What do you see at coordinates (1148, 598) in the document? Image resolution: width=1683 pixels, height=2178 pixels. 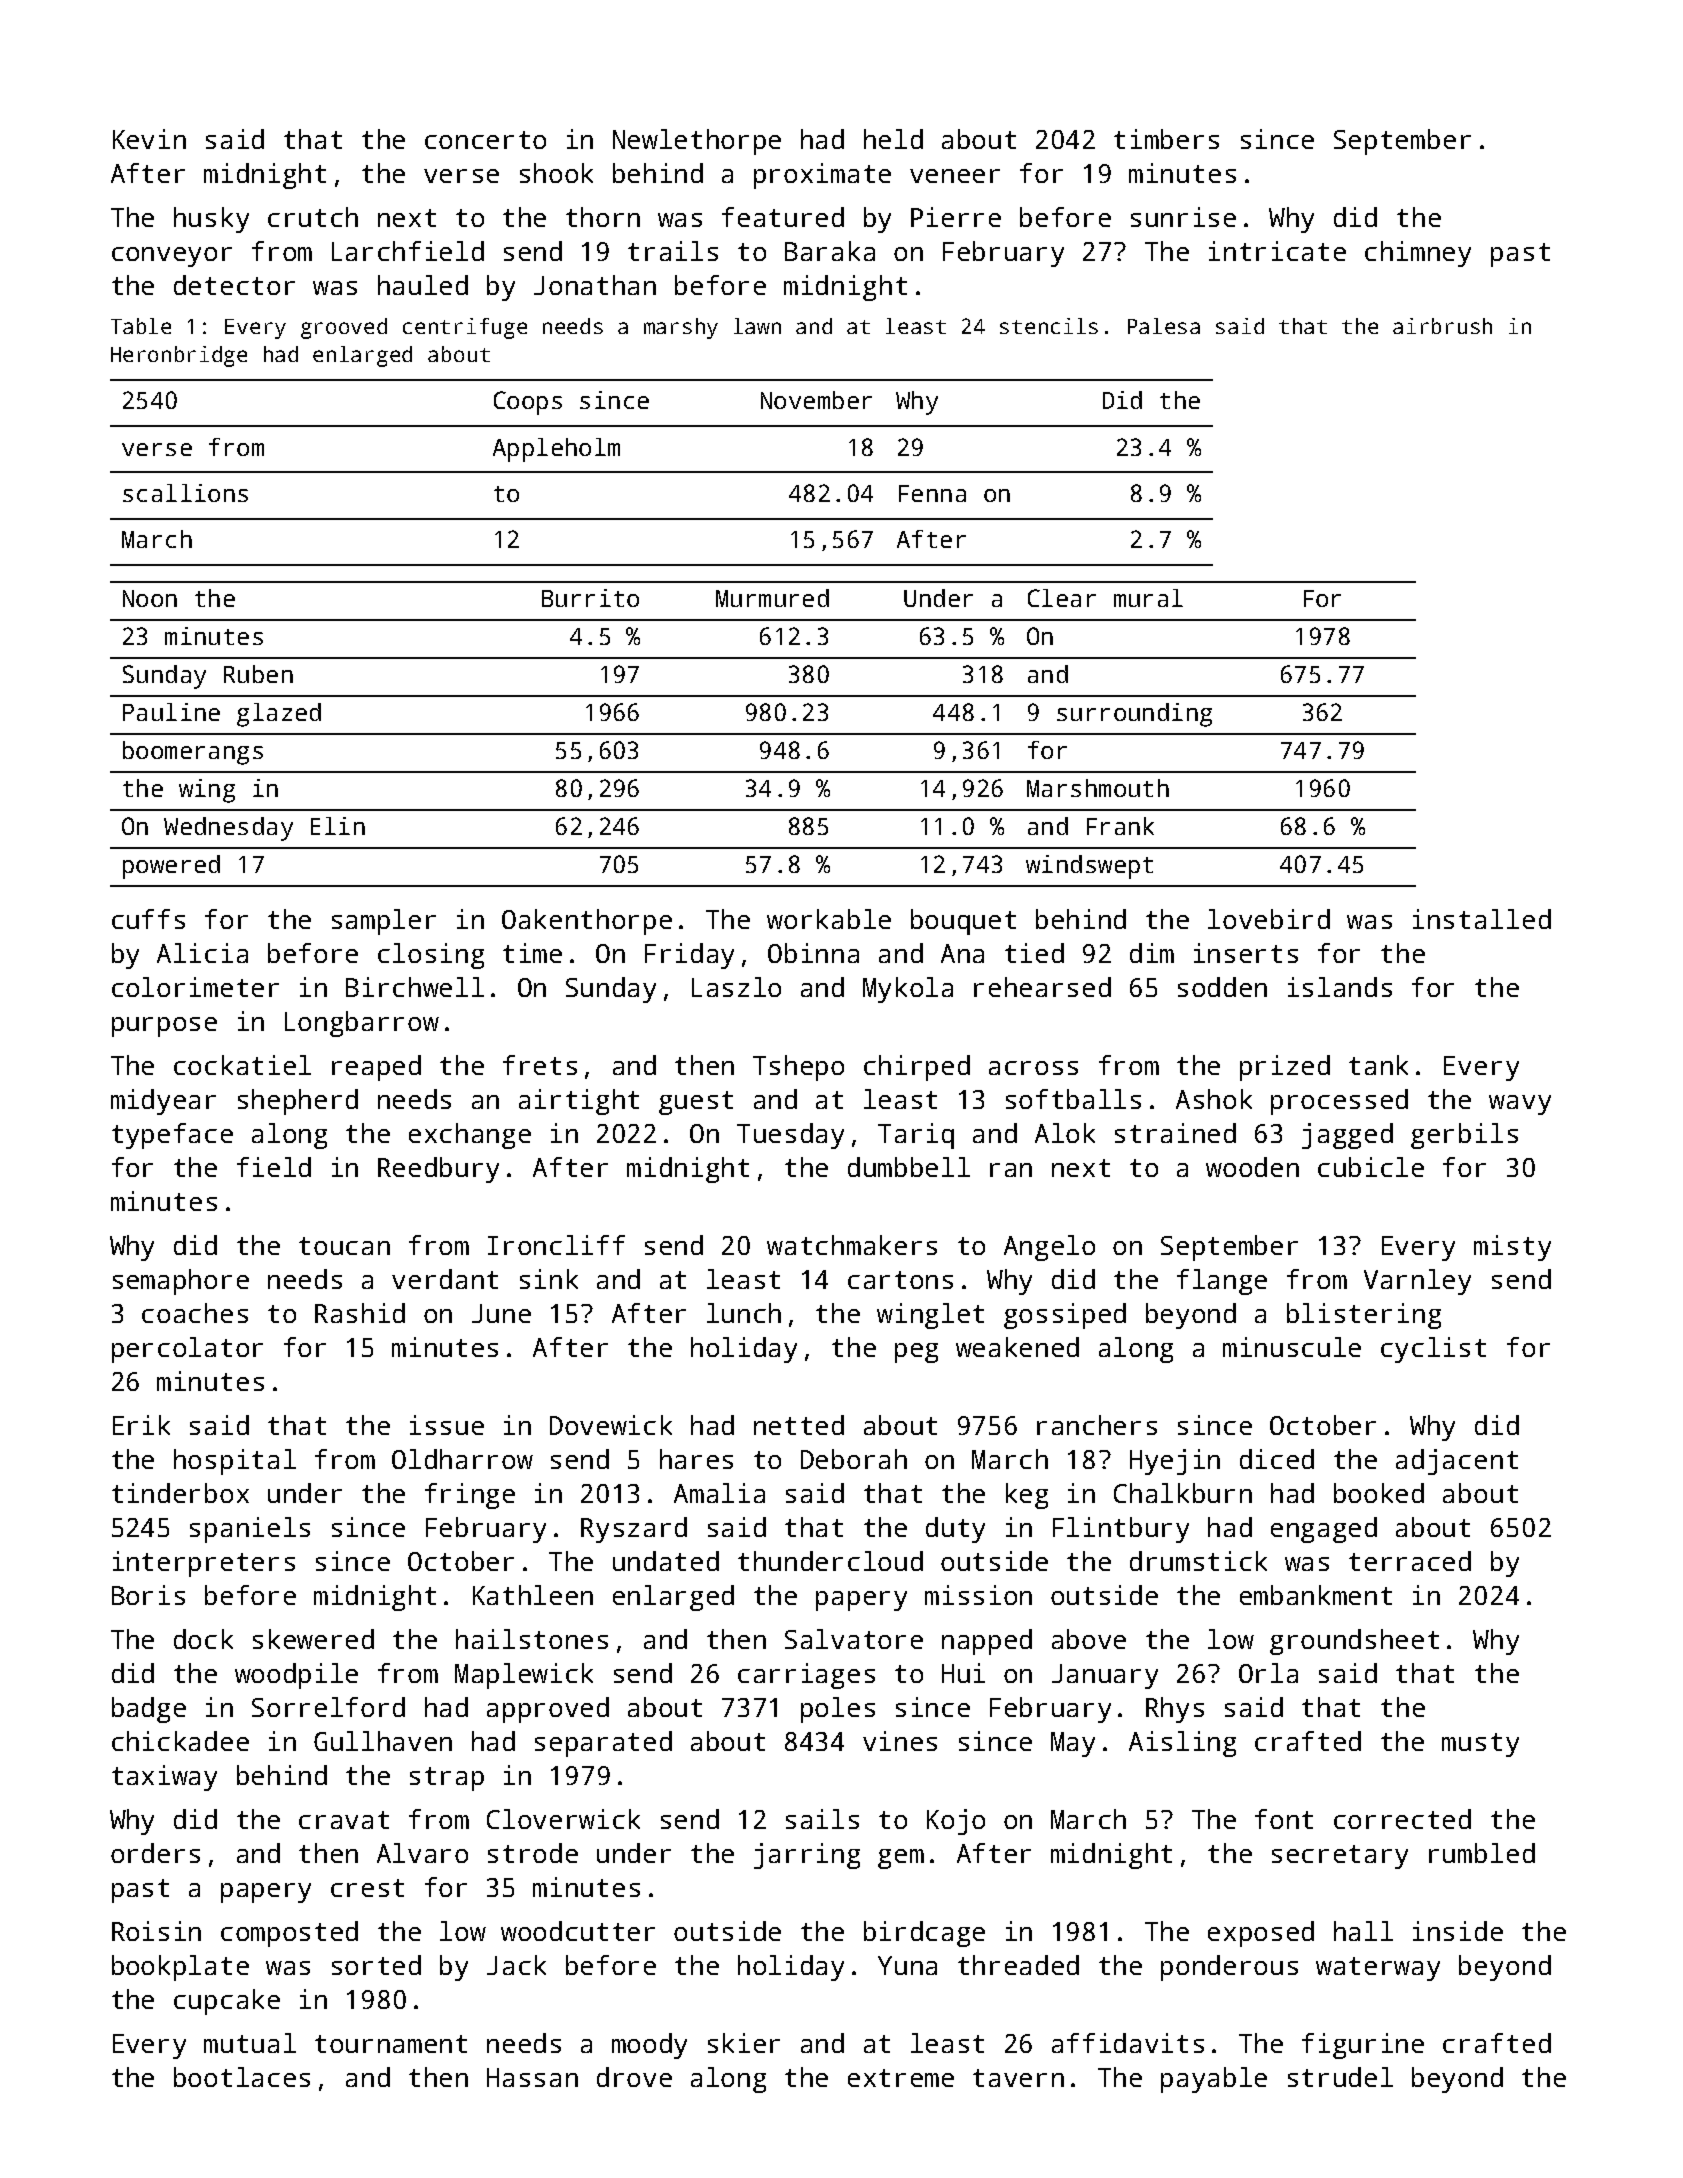 I see `mural` at bounding box center [1148, 598].
